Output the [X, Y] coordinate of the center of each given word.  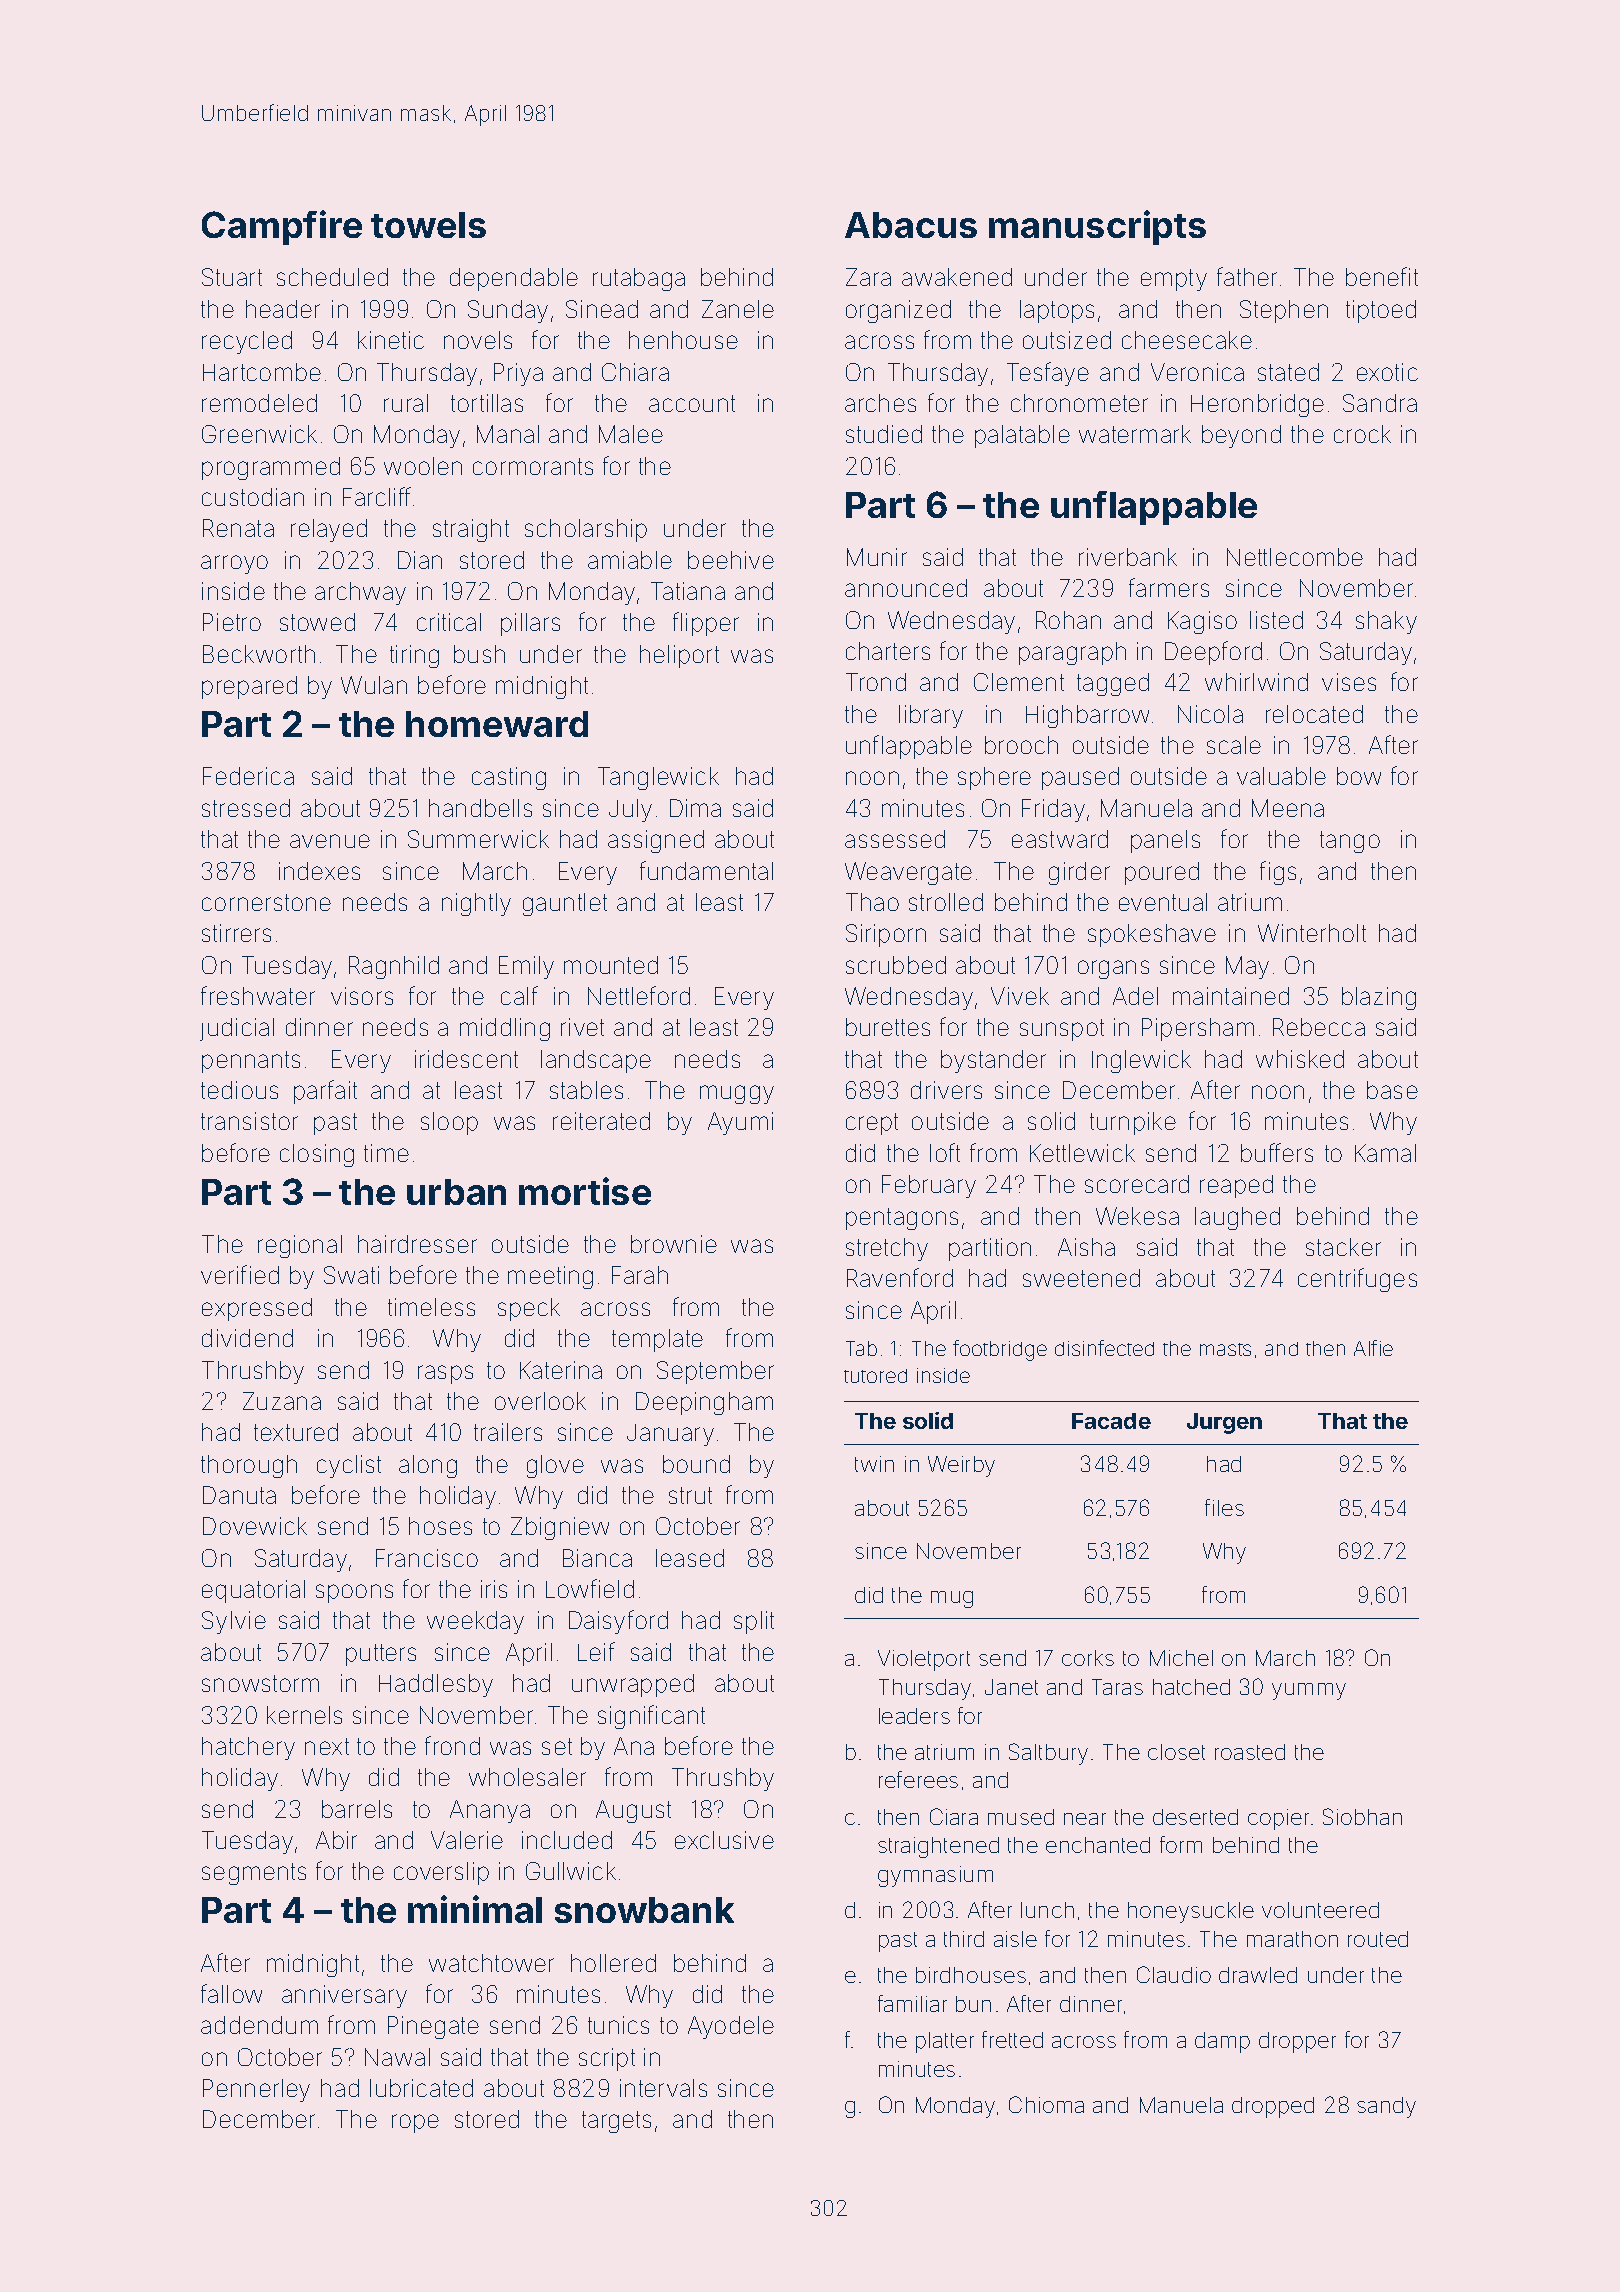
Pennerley [256, 2090]
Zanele [738, 309]
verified [240, 1274]
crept [872, 1124]
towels [428, 225]
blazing [1379, 998]
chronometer [1079, 403]
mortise [585, 1191]
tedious [239, 1090]
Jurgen [1224, 1423]
